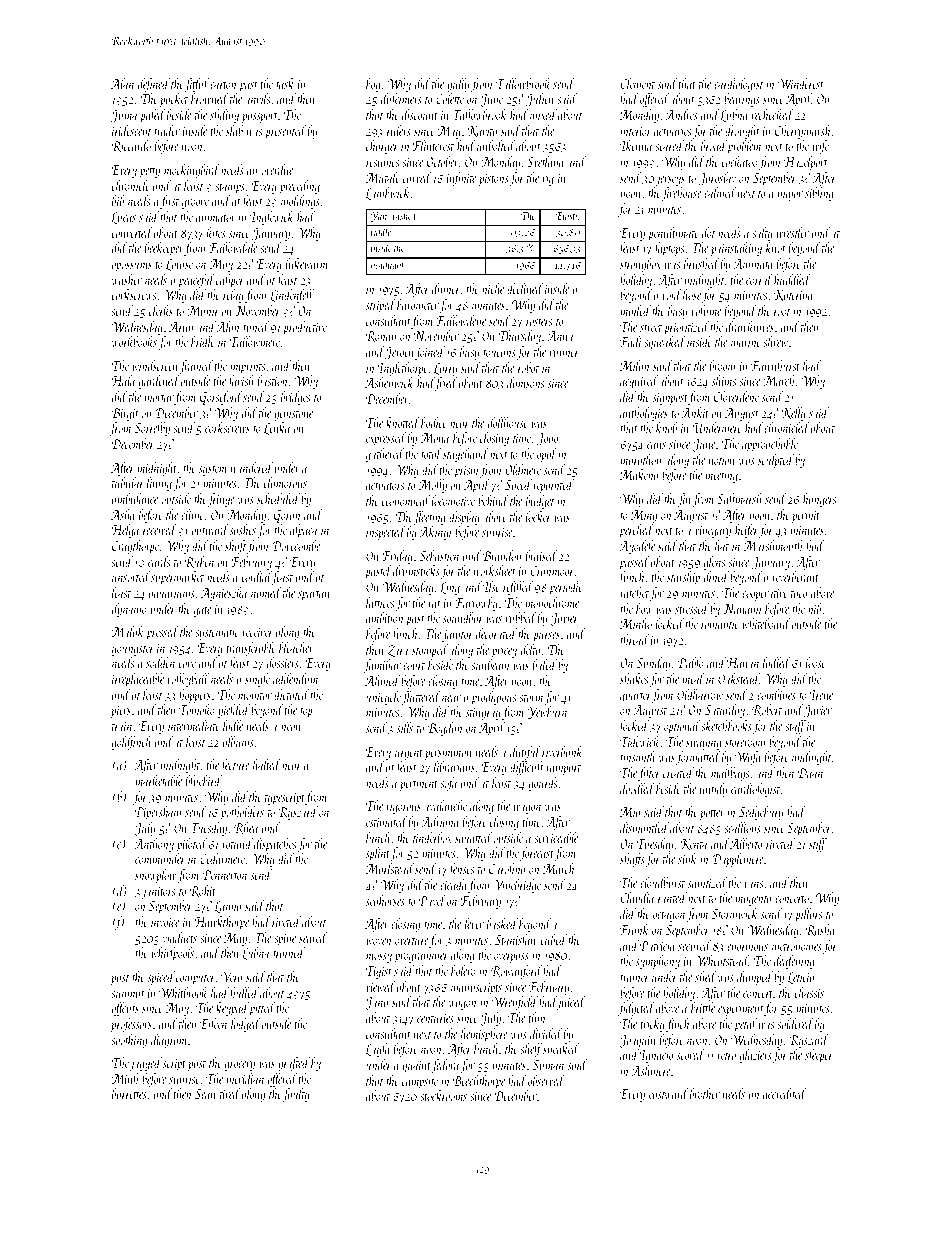  What do you see at coordinates (401, 98) in the page?
I see `dulcimers` at bounding box center [401, 98].
